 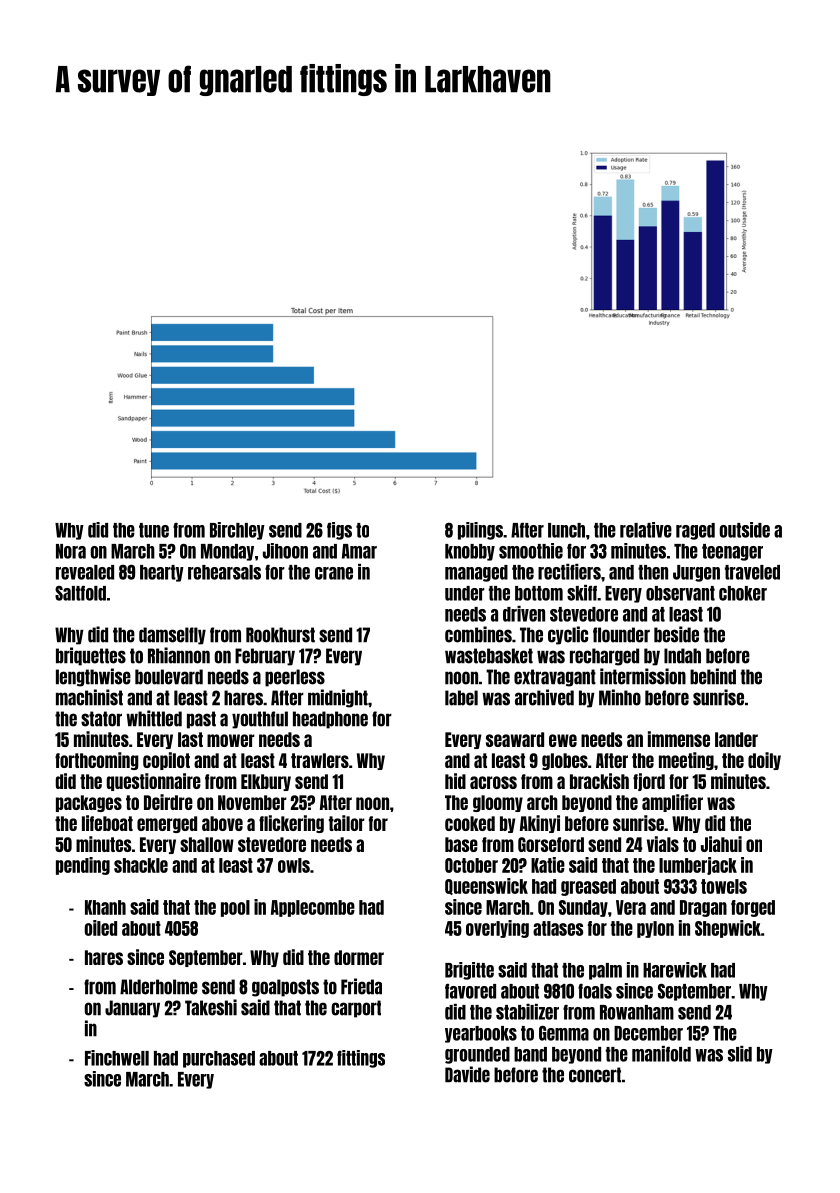 What do you see at coordinates (313, 908) in the image?
I see `Applecombe` at bounding box center [313, 908].
